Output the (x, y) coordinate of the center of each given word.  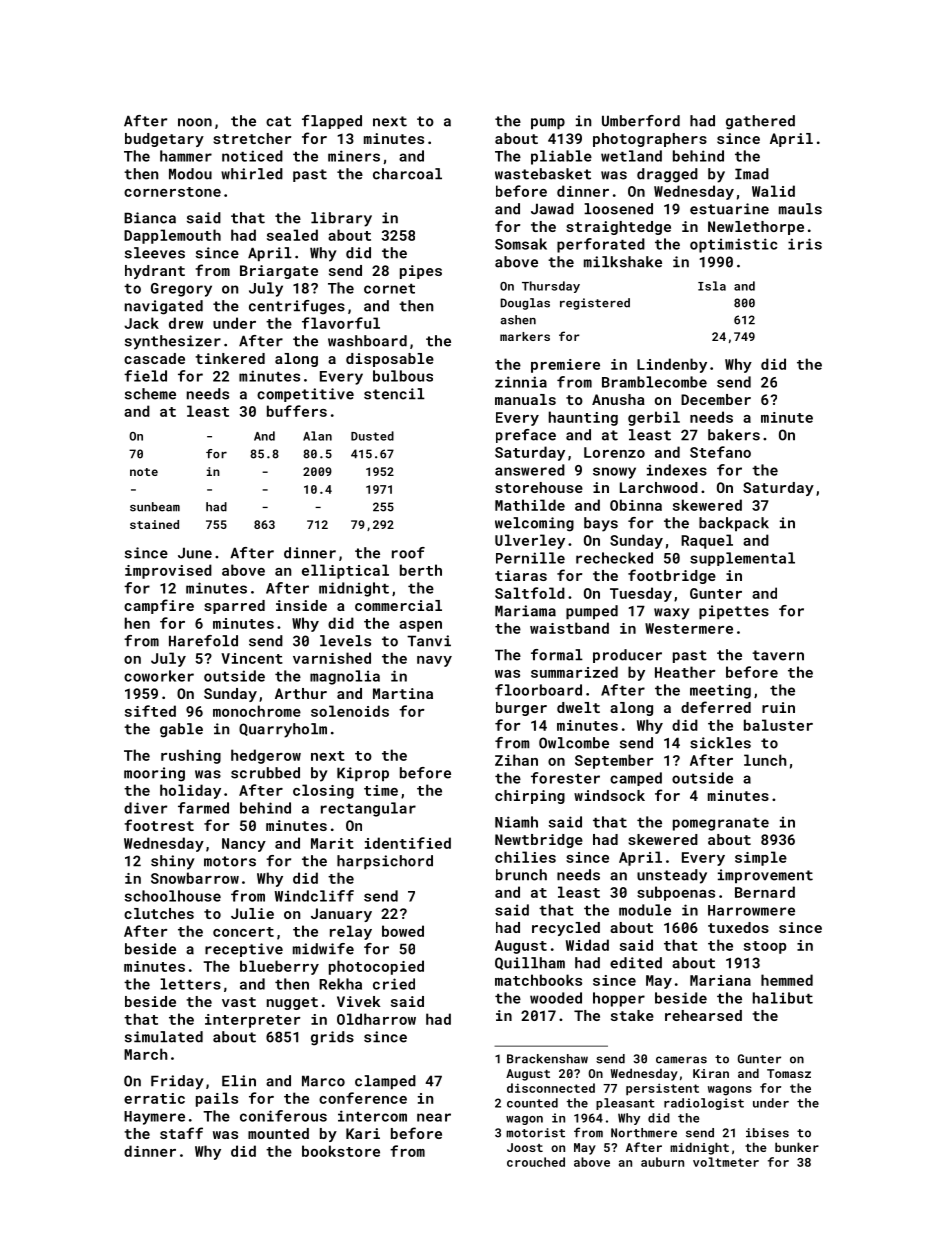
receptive (244, 950)
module (645, 910)
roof (408, 553)
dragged (667, 175)
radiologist (704, 1104)
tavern (778, 655)
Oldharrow (376, 1019)
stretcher (252, 138)
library (341, 219)
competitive (305, 395)
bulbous (403, 376)
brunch (521, 875)
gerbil (654, 418)
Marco (323, 1081)
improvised (168, 571)
